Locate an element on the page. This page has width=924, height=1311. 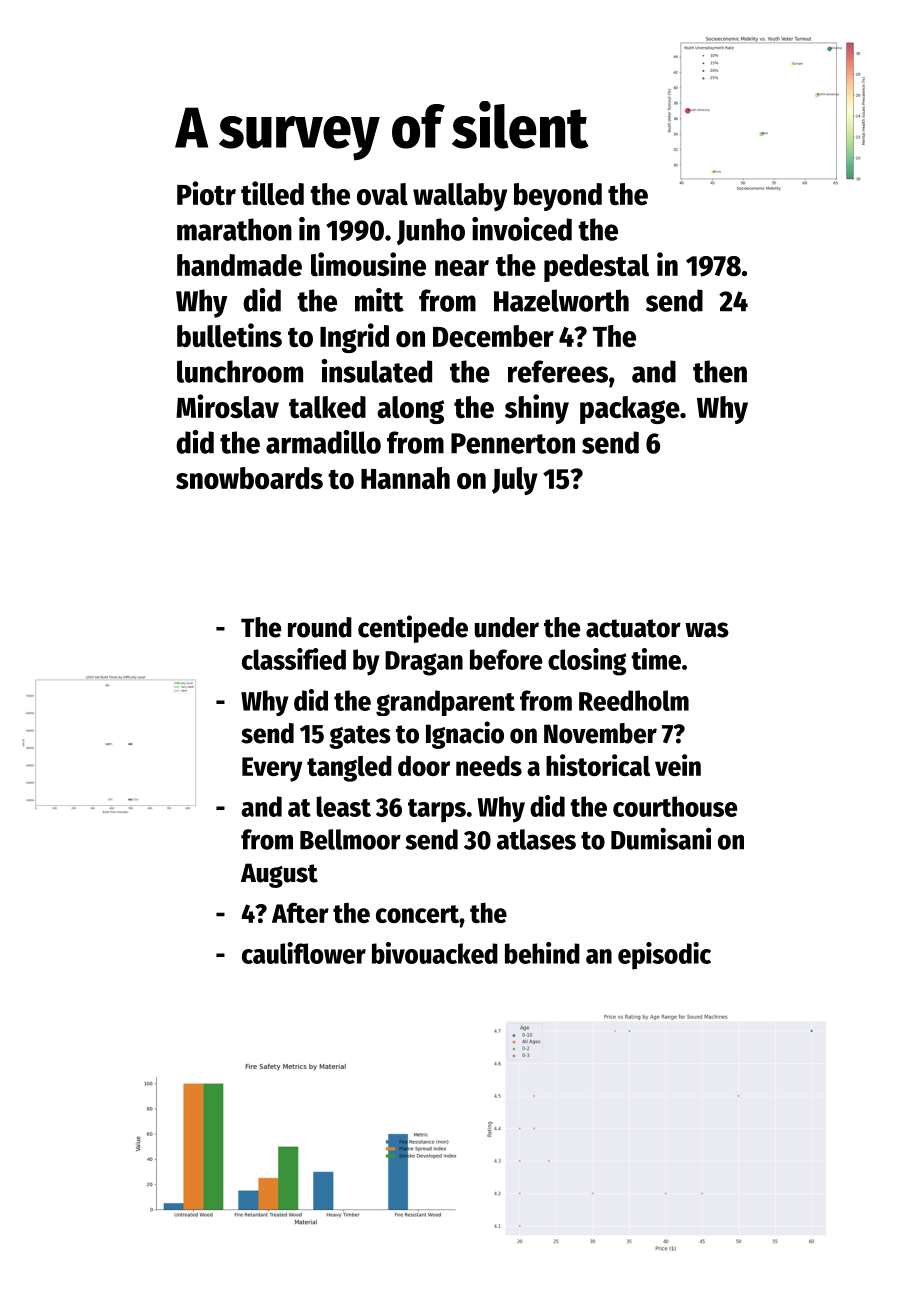
gates is located at coordinates (360, 737).
